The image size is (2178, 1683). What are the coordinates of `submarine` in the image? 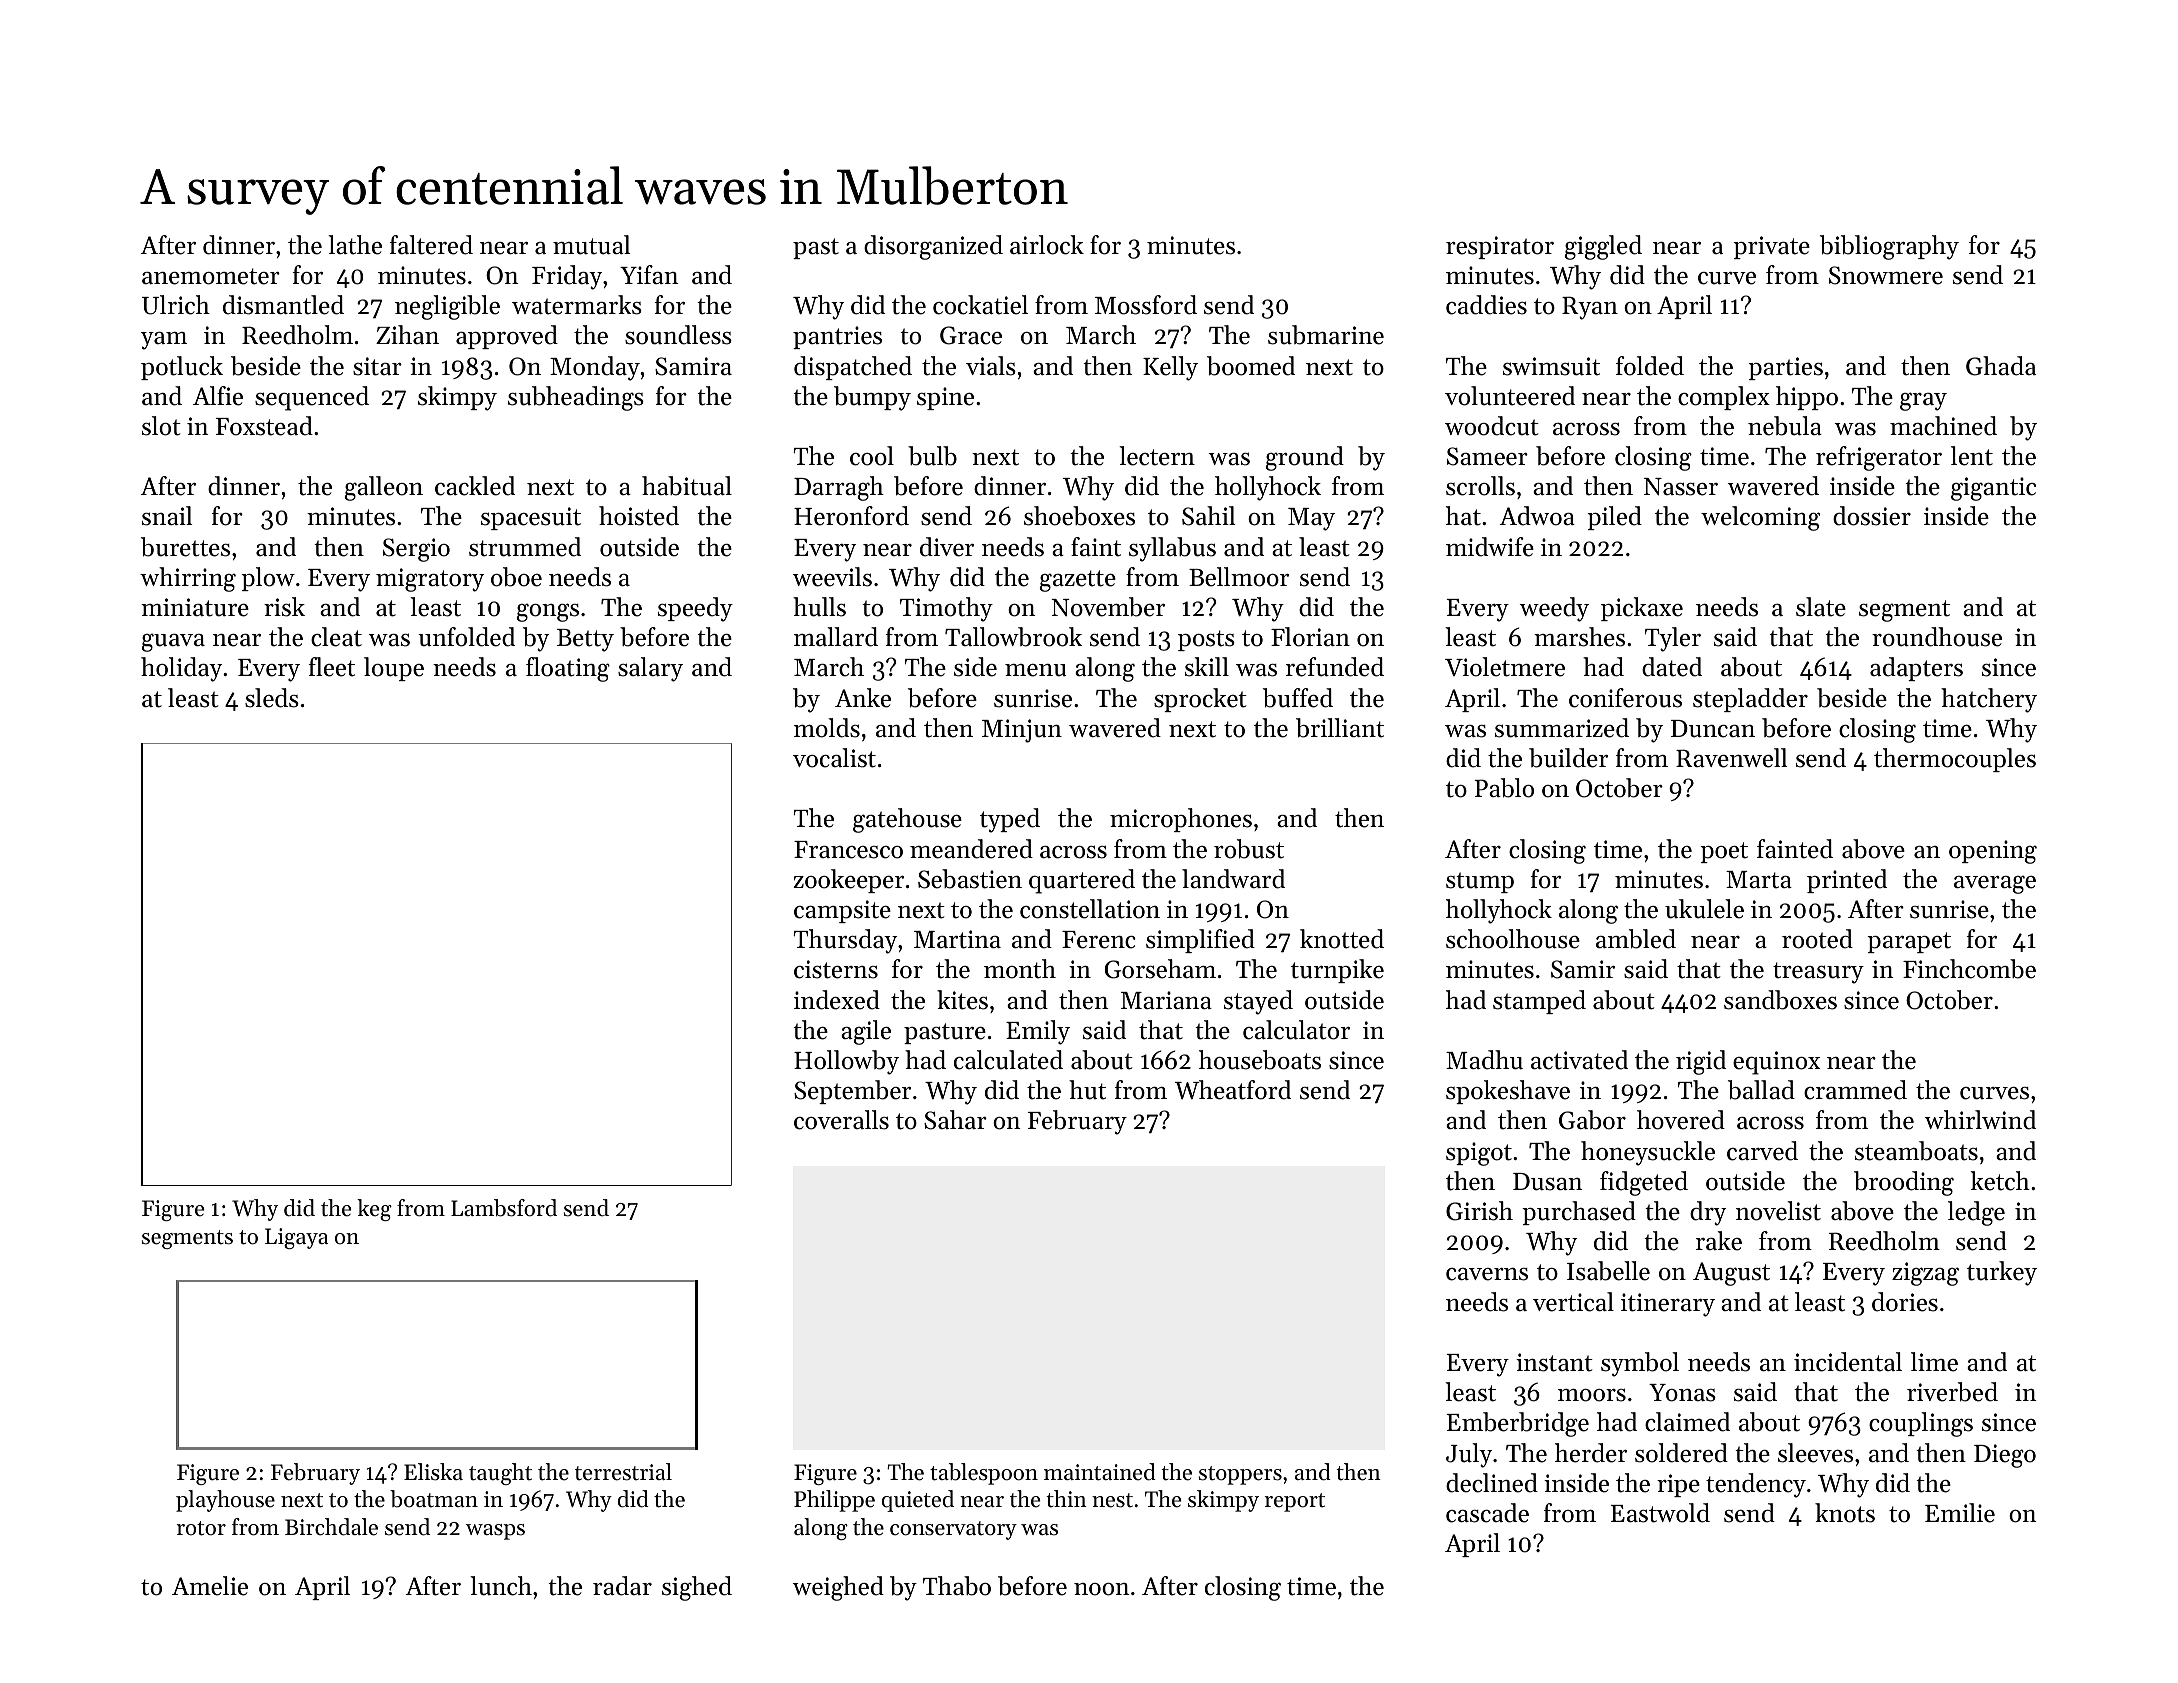 It's located at (1326, 335).
